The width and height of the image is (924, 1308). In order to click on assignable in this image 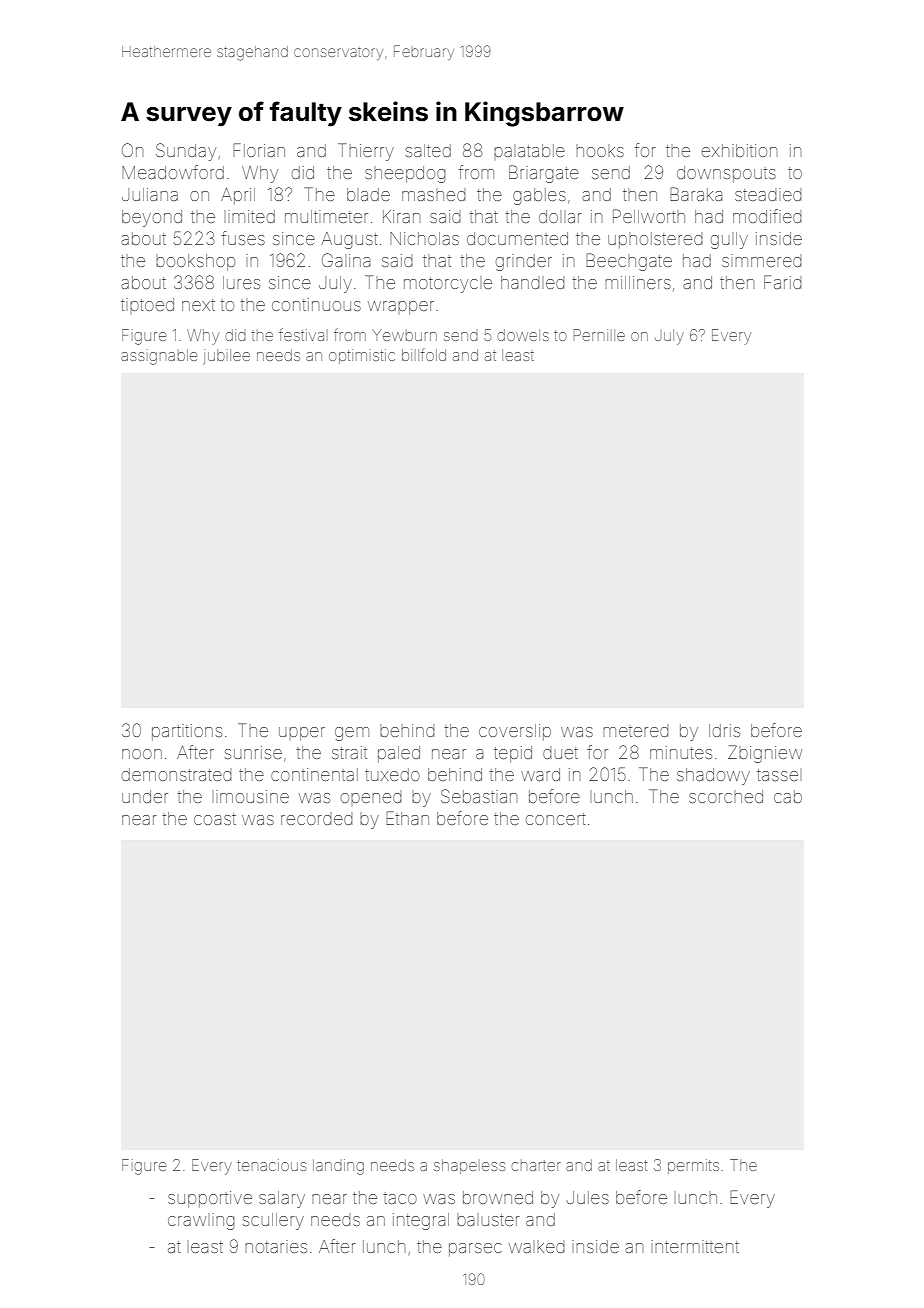, I will do `click(159, 357)`.
